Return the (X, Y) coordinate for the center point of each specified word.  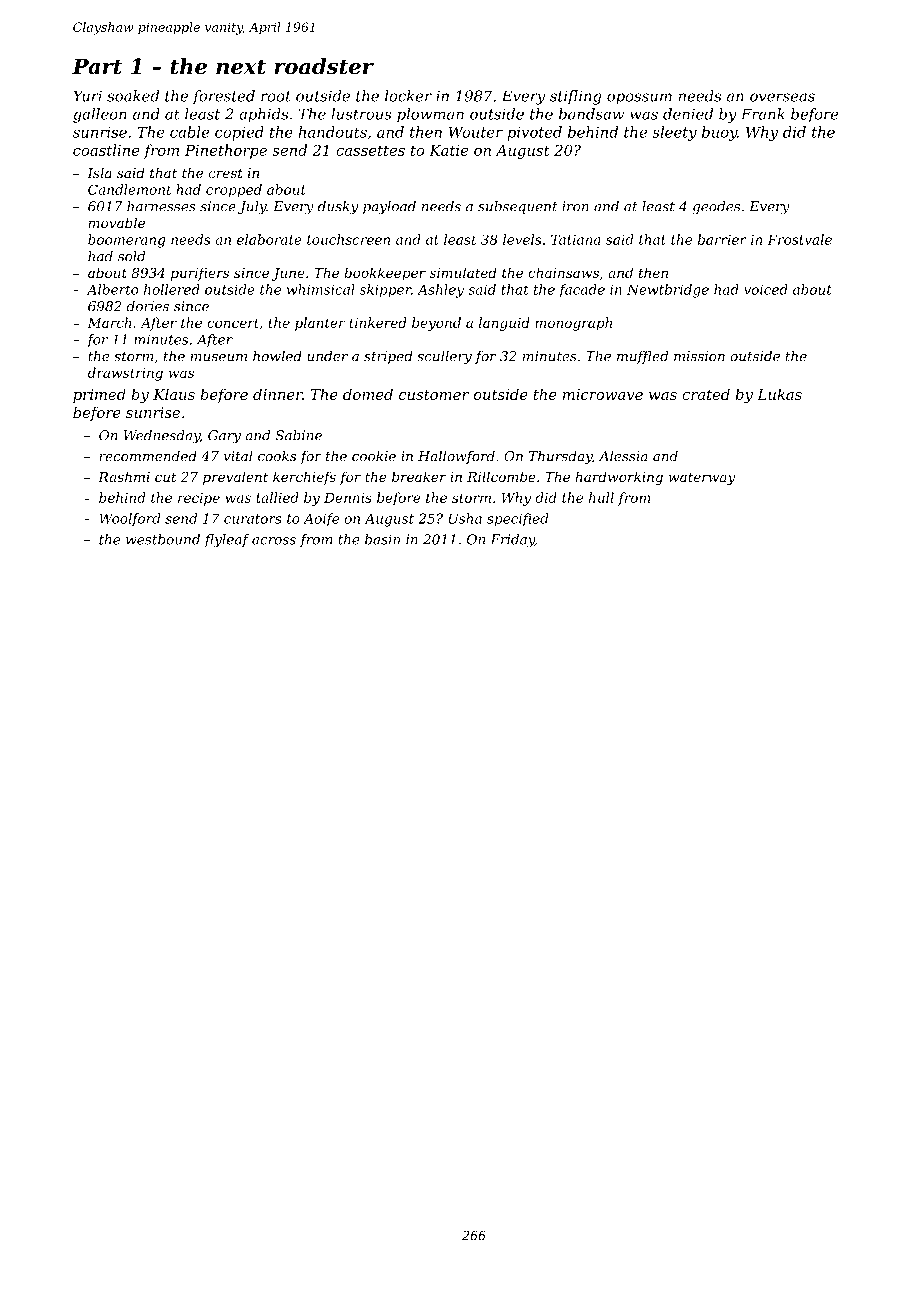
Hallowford (456, 457)
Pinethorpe (226, 151)
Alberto (112, 289)
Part (97, 66)
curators (253, 519)
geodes (716, 208)
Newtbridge (668, 291)
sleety (674, 133)
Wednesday (162, 437)
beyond (436, 324)
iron (575, 206)
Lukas (779, 394)
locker (408, 96)
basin (382, 539)
